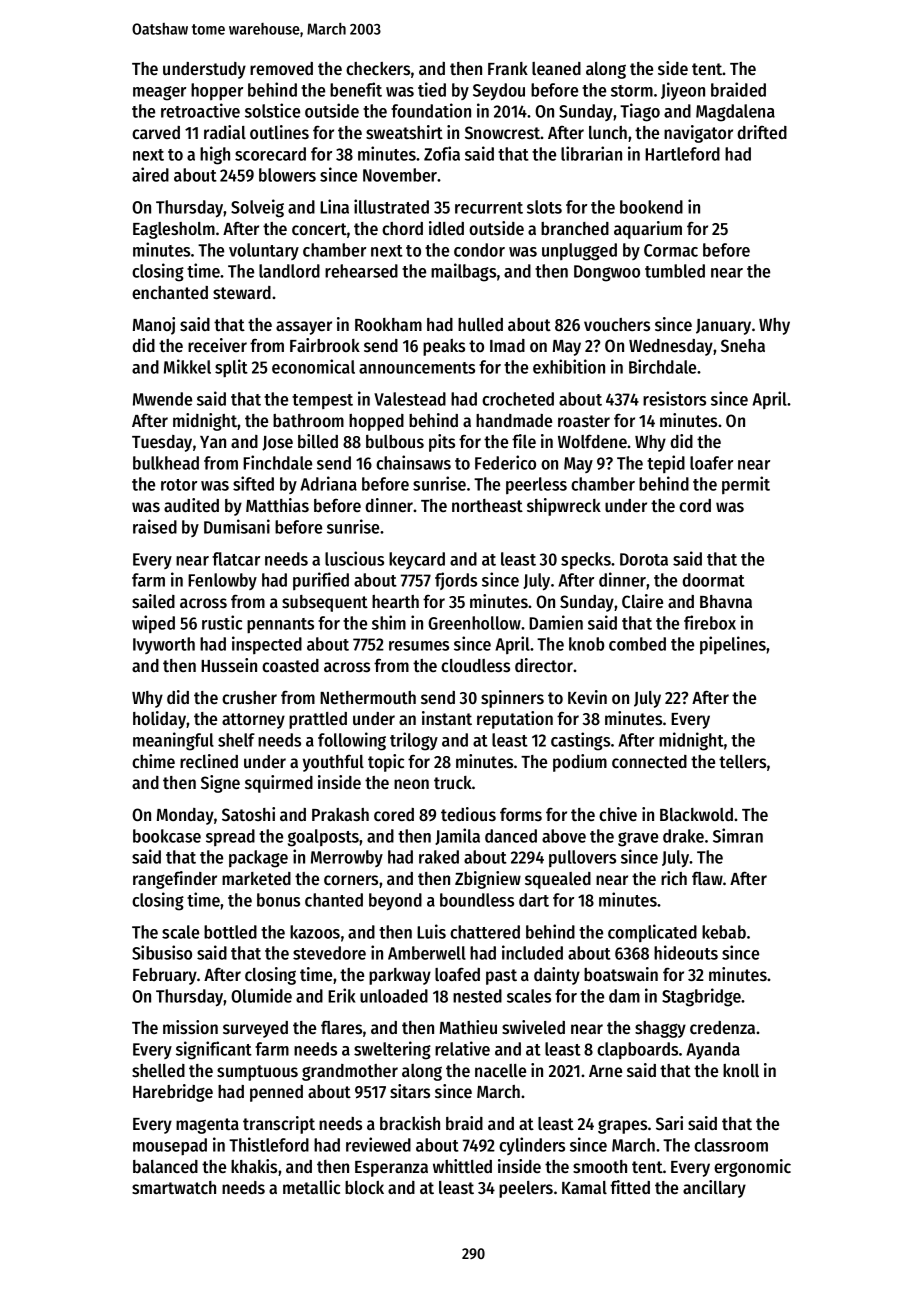  What do you see at coordinates (558, 880) in the page?
I see `squealed` at bounding box center [558, 880].
